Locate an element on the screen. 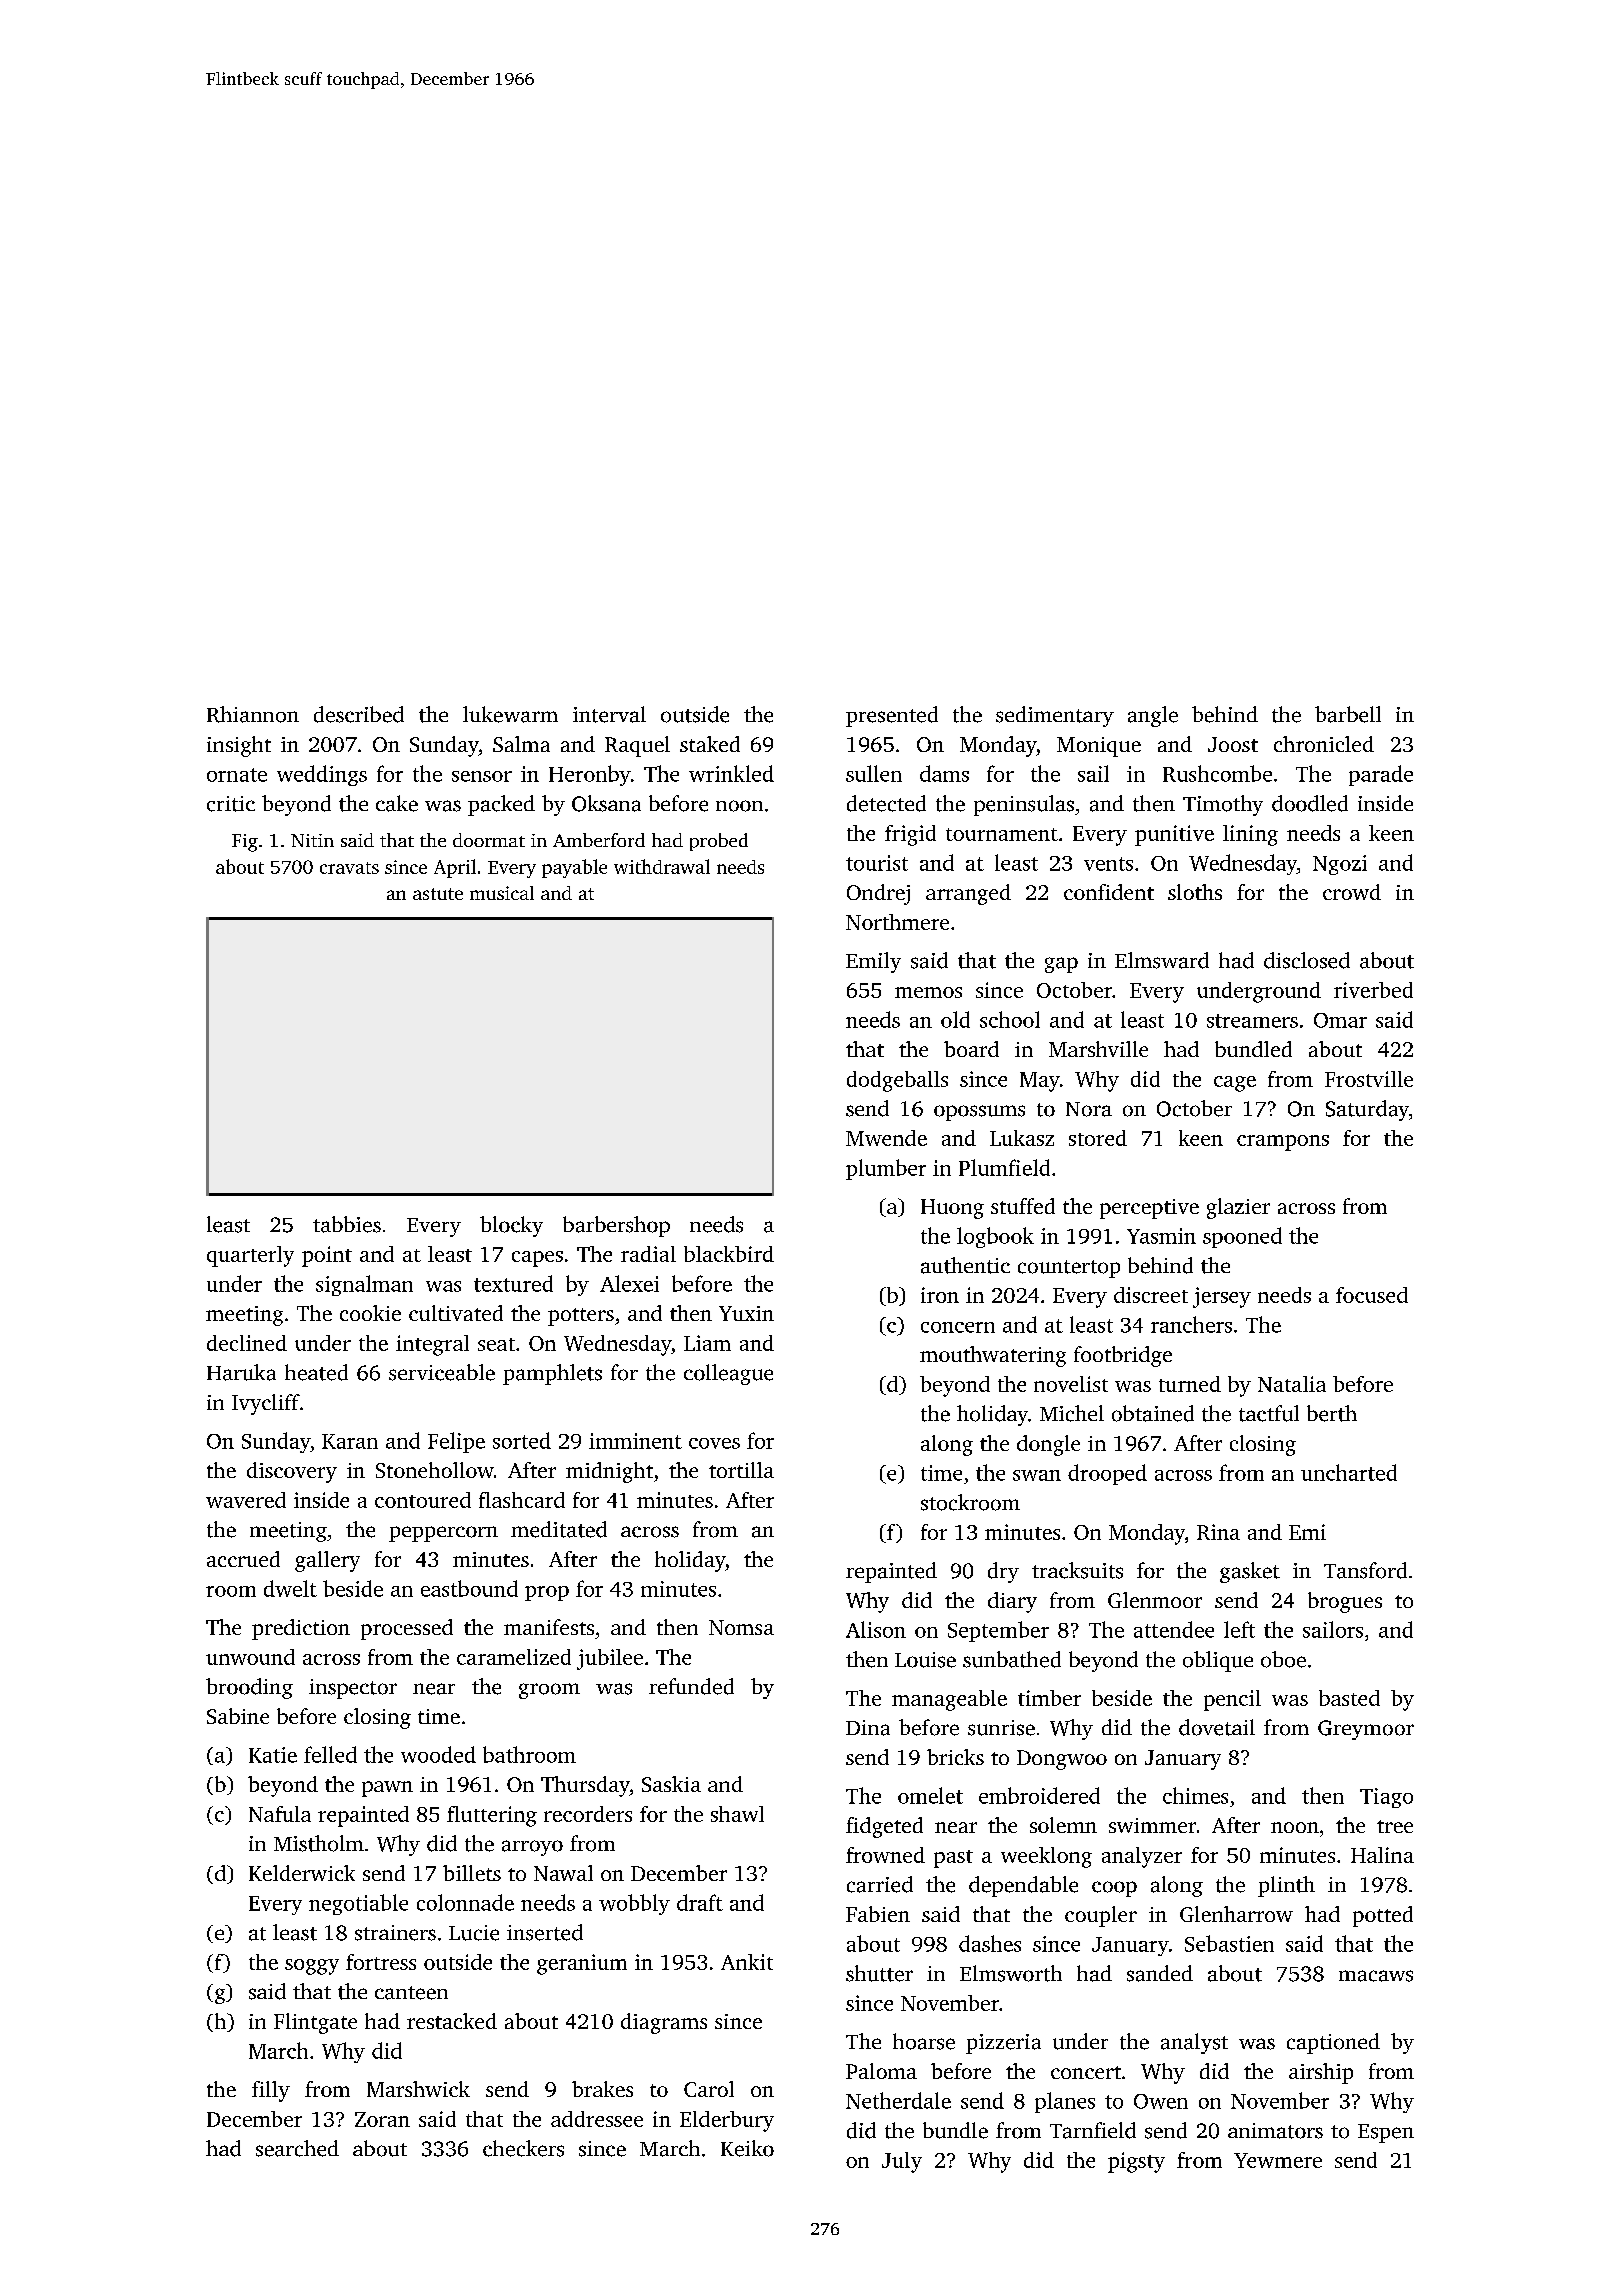 The image size is (1620, 2292). Raquel is located at coordinates (637, 746).
